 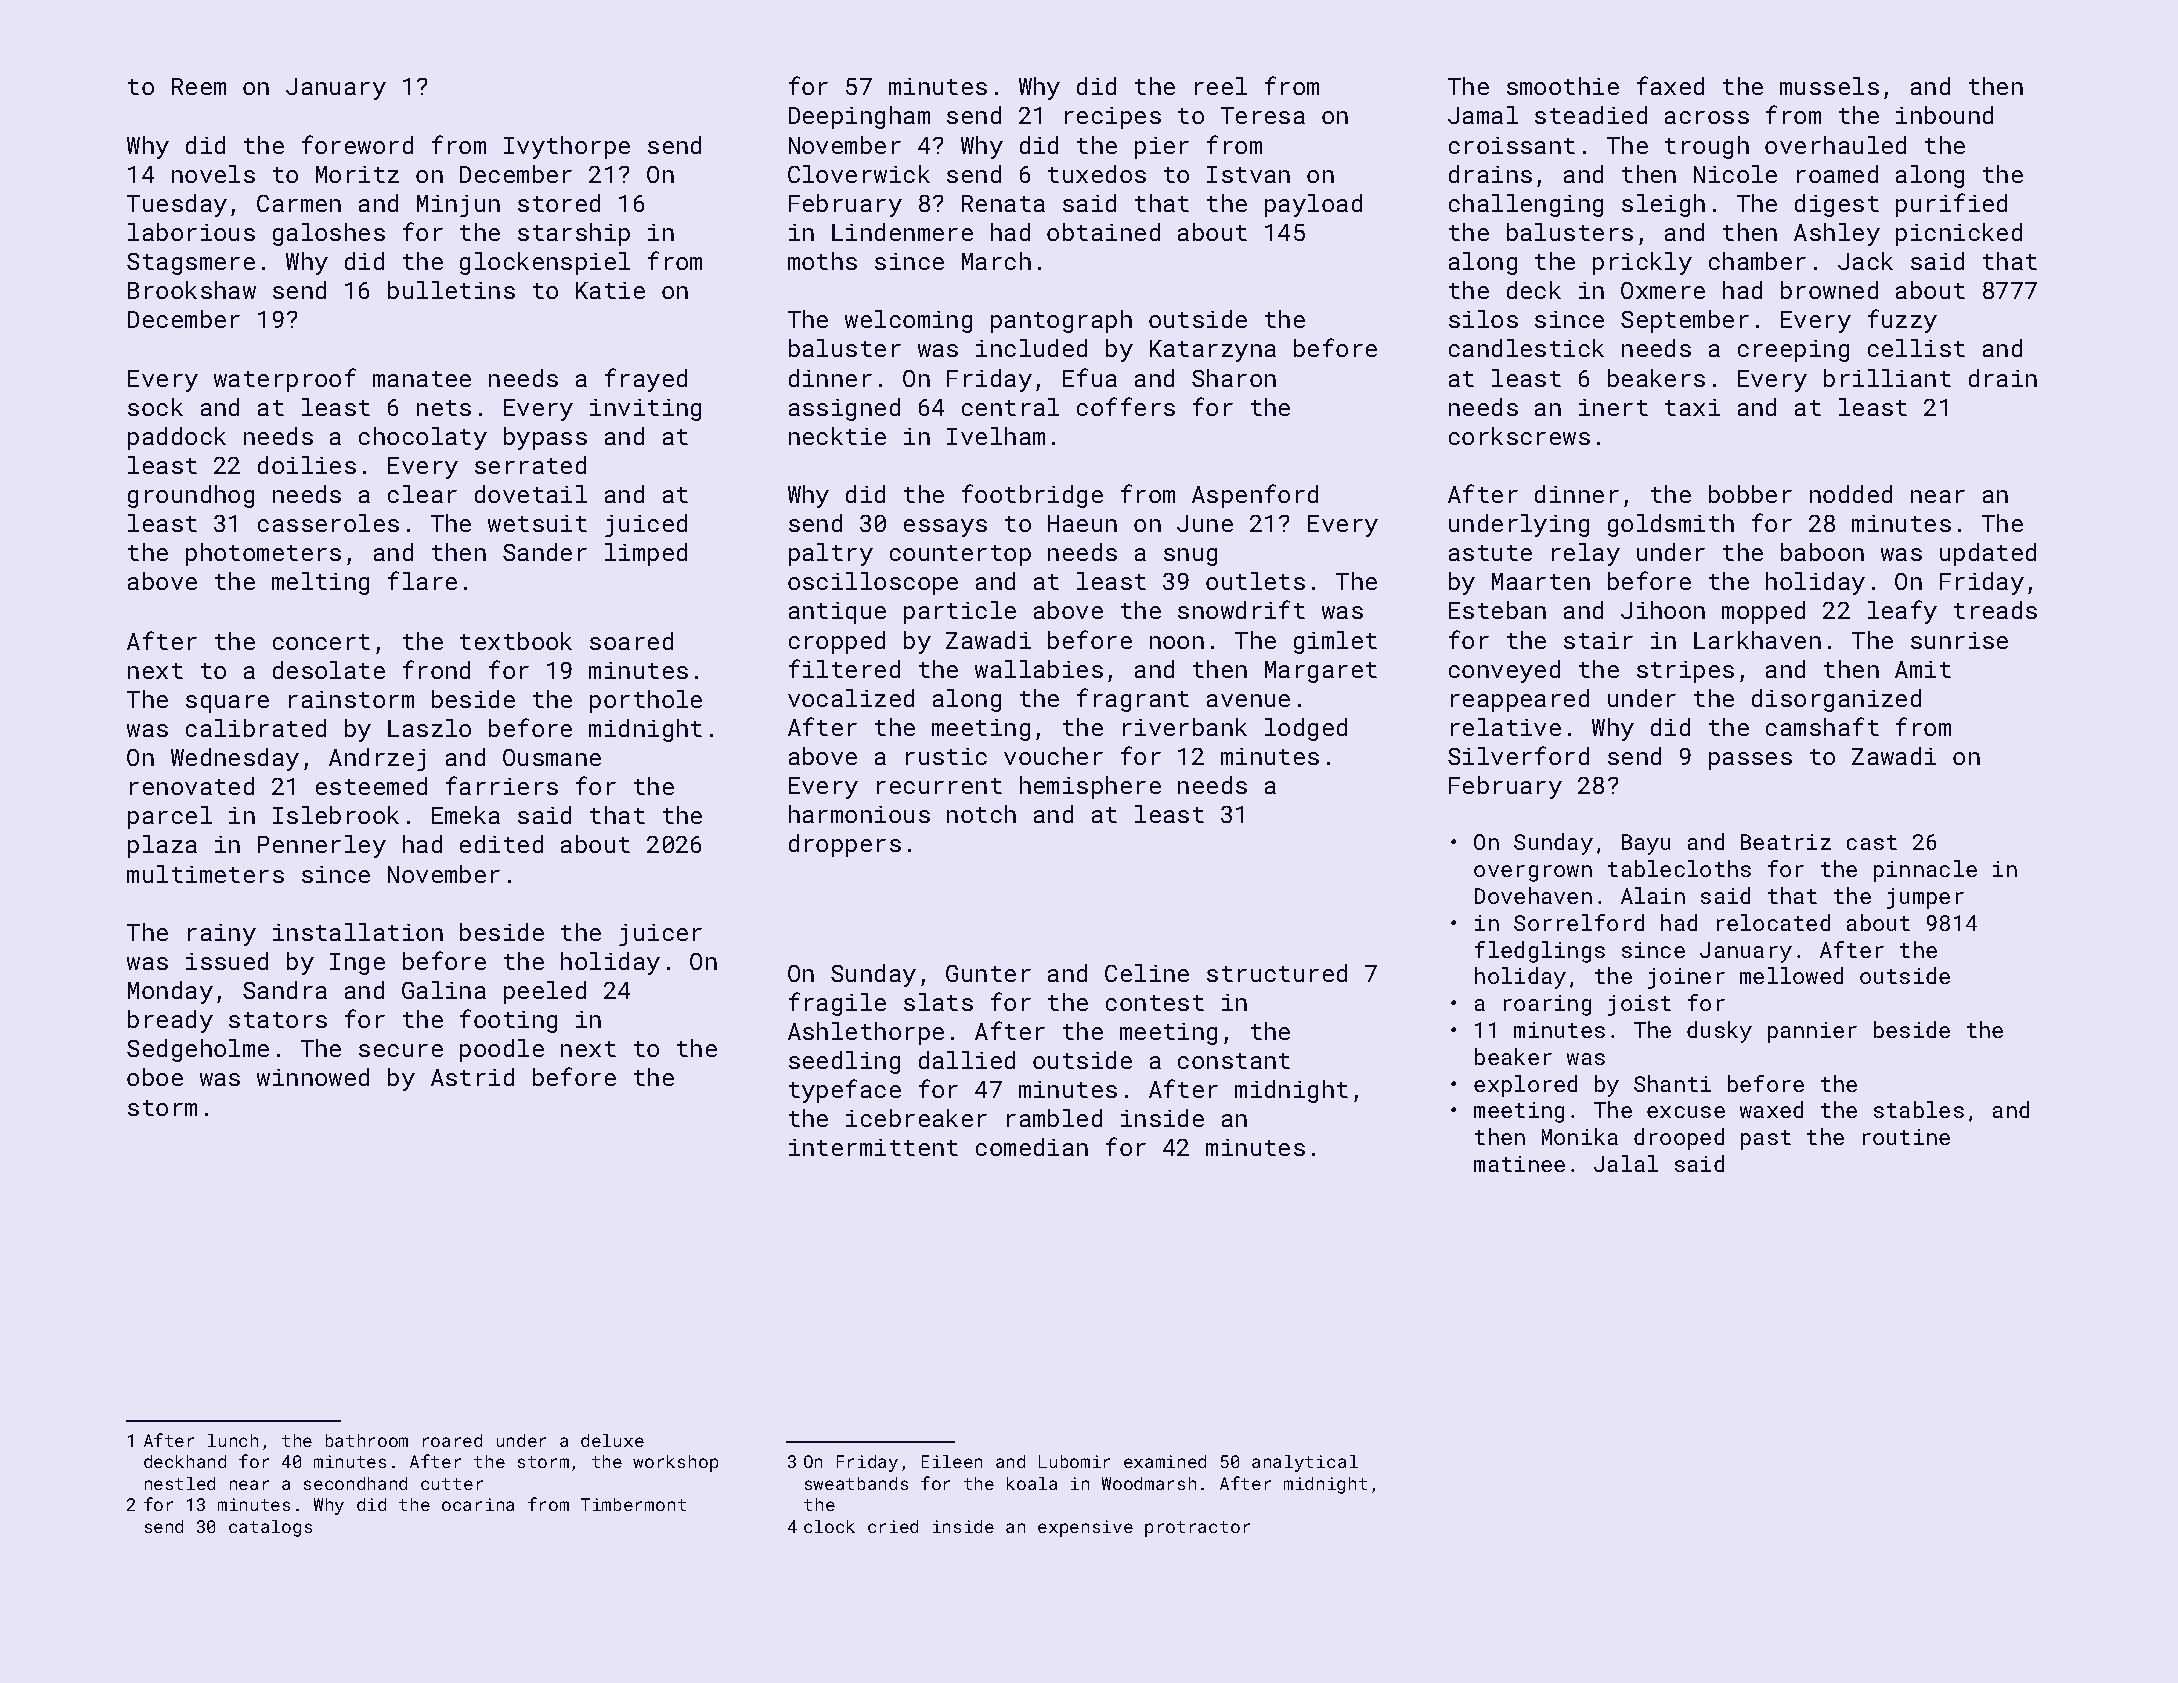 What do you see at coordinates (1133, 700) in the screenshot?
I see `fragrant` at bounding box center [1133, 700].
